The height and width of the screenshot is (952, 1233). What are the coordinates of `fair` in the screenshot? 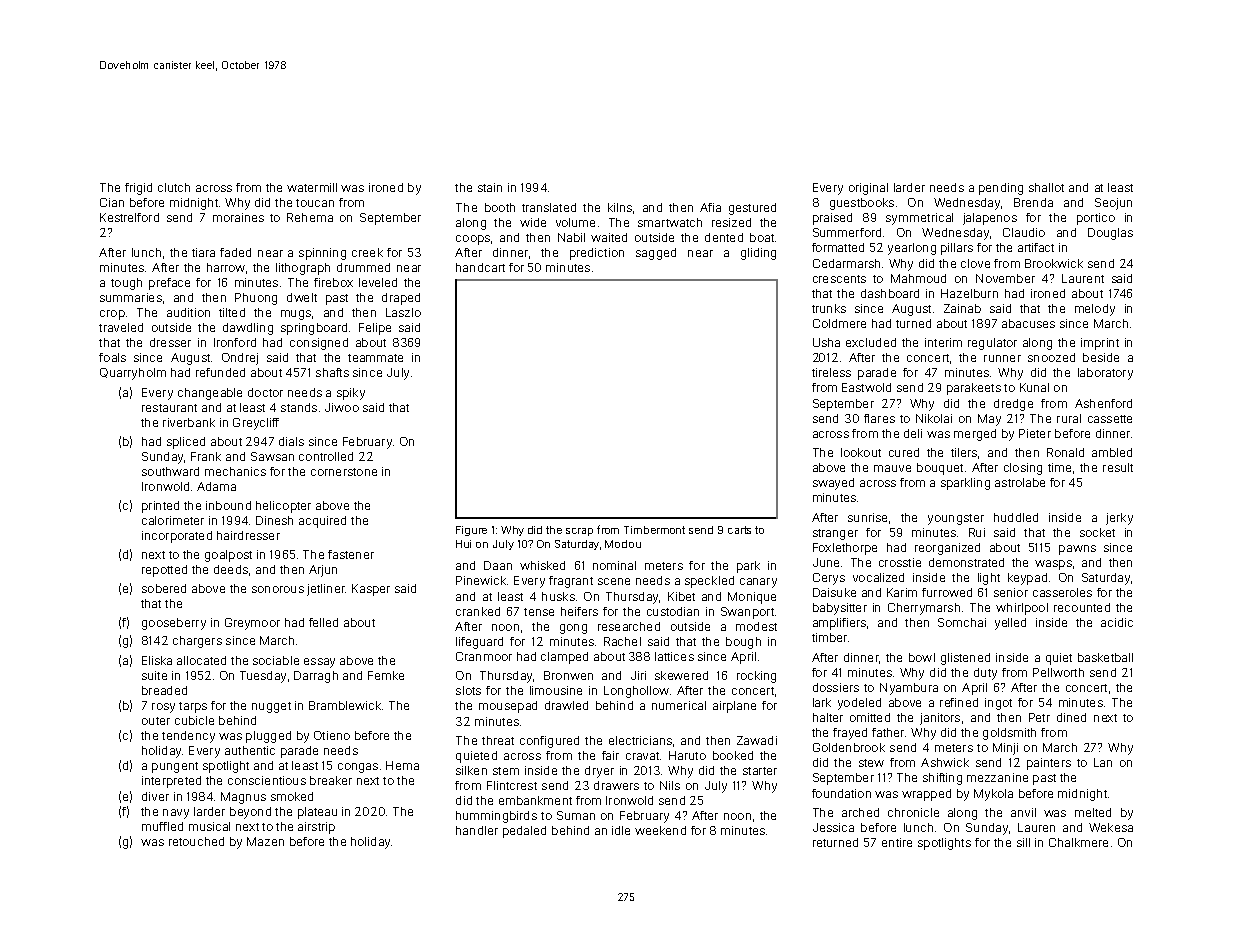 It's located at (610, 755).
